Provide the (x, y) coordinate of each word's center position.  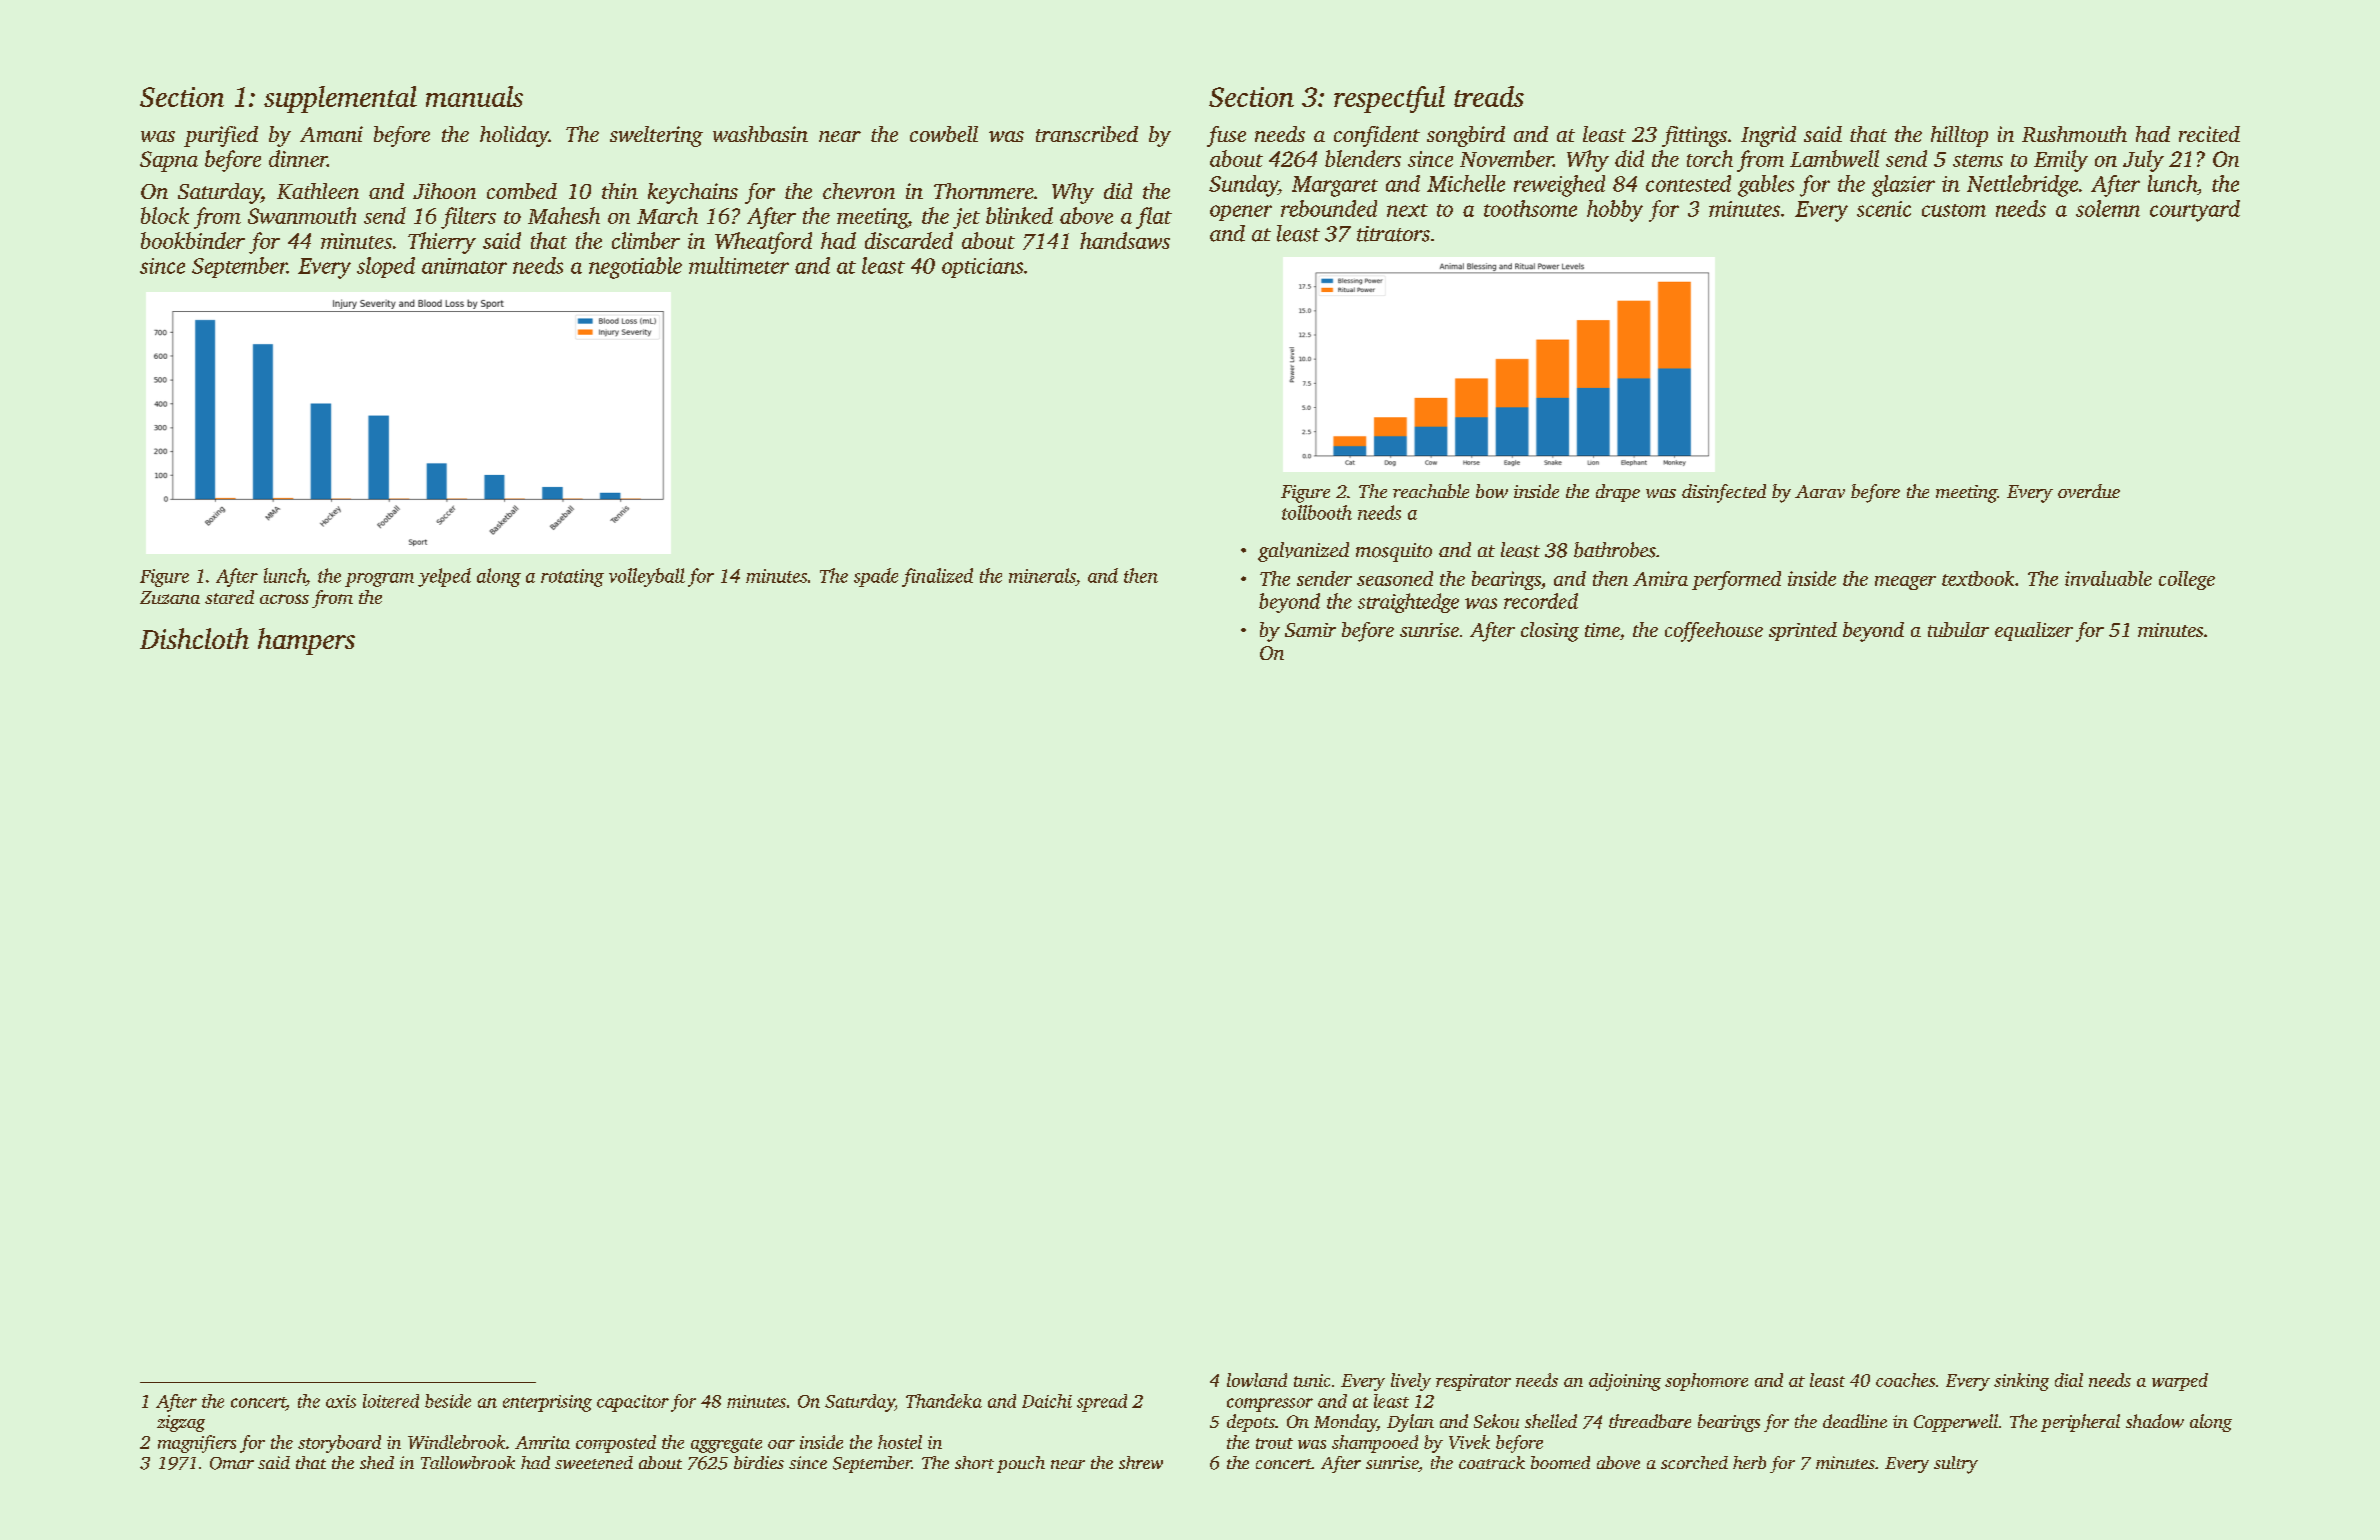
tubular (1958, 629)
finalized (937, 577)
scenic (1884, 209)
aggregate (726, 1445)
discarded (909, 240)
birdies (759, 1462)
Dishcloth (194, 638)
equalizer (2034, 631)
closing (1550, 632)
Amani (331, 134)
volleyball (647, 577)
